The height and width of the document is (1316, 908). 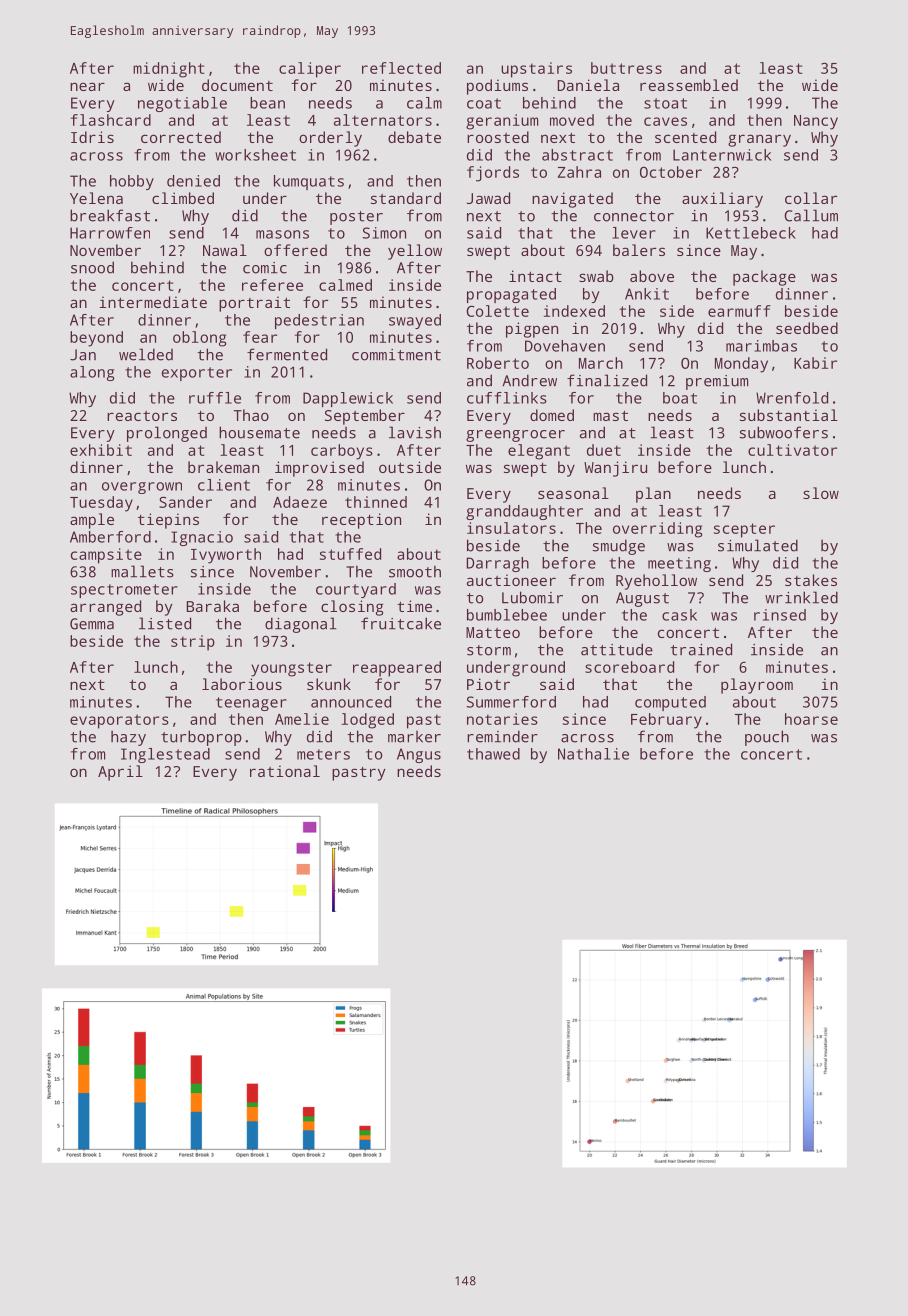 I want to click on bean, so click(x=267, y=103).
